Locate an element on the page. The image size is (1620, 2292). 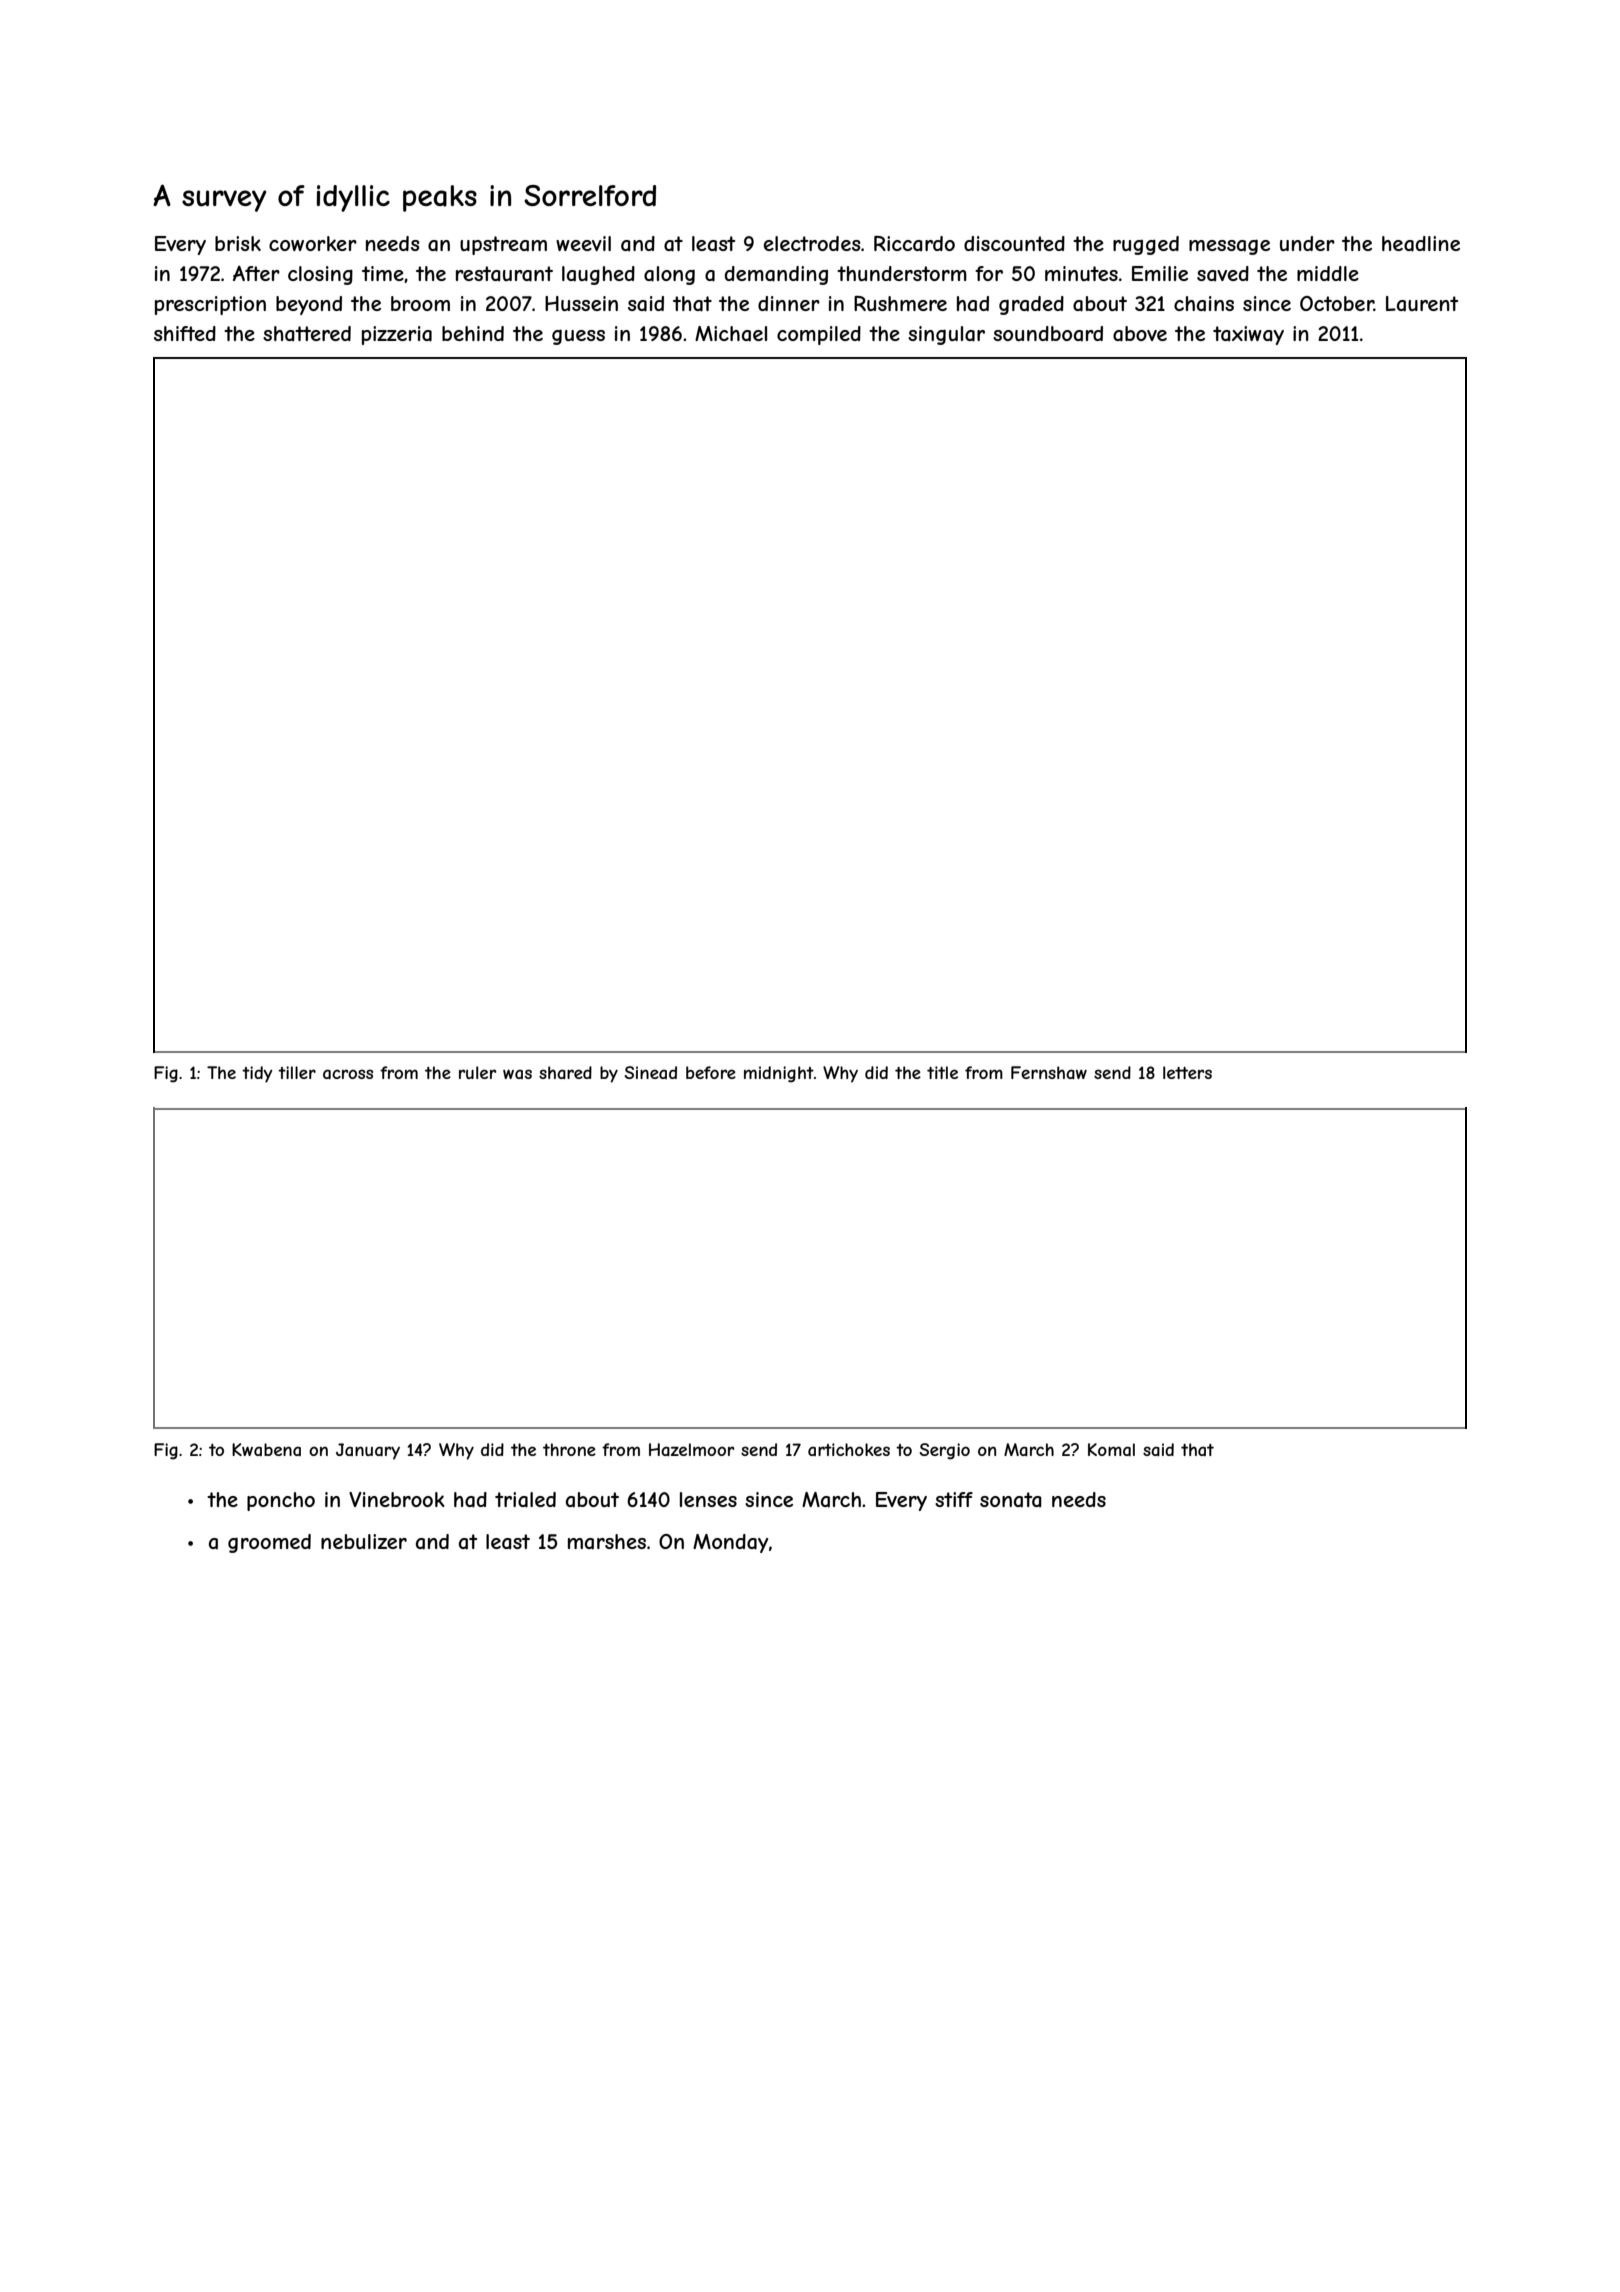
tiller is located at coordinates (297, 1072).
